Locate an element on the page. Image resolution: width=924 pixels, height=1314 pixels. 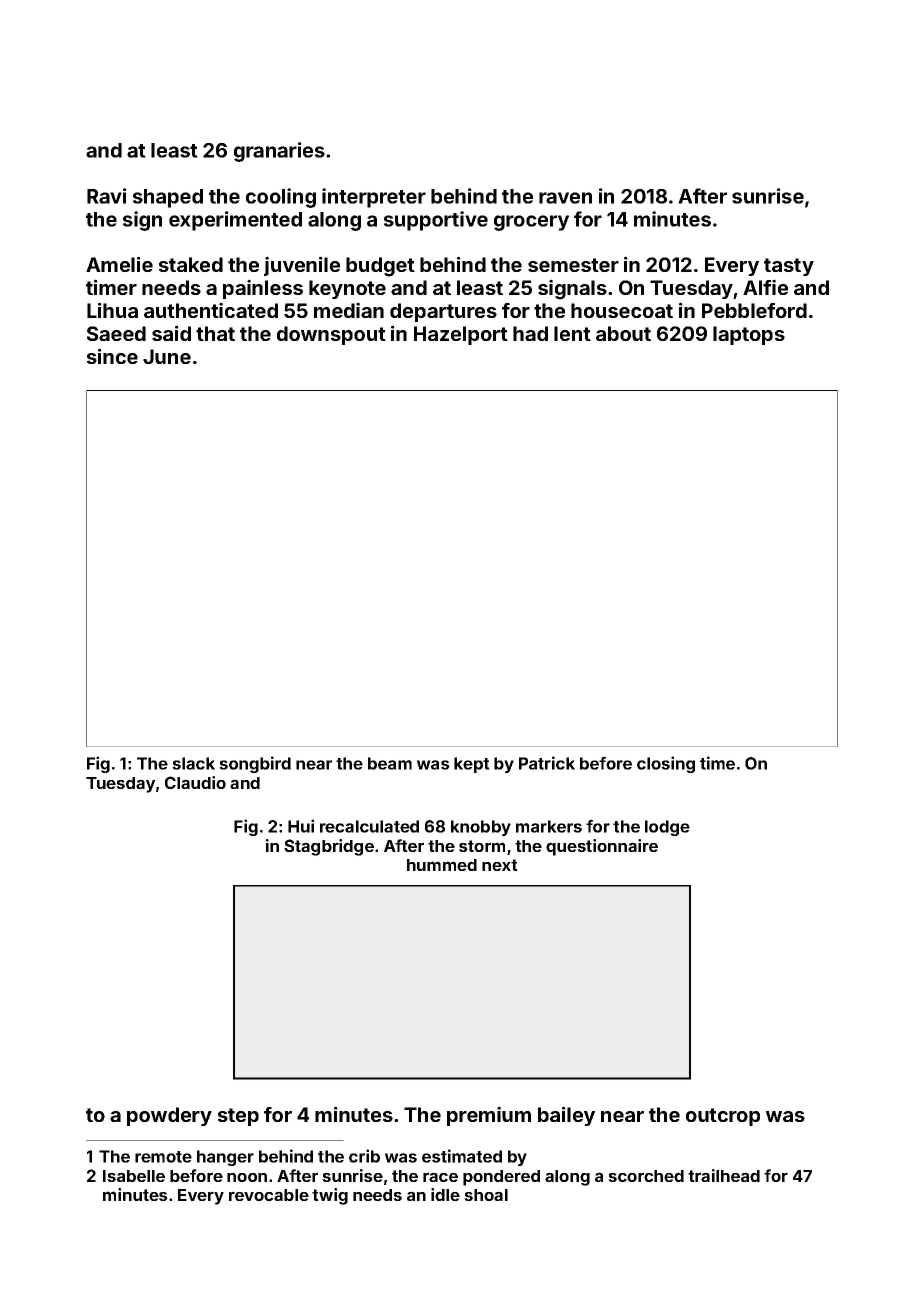
Ravi is located at coordinates (107, 196).
